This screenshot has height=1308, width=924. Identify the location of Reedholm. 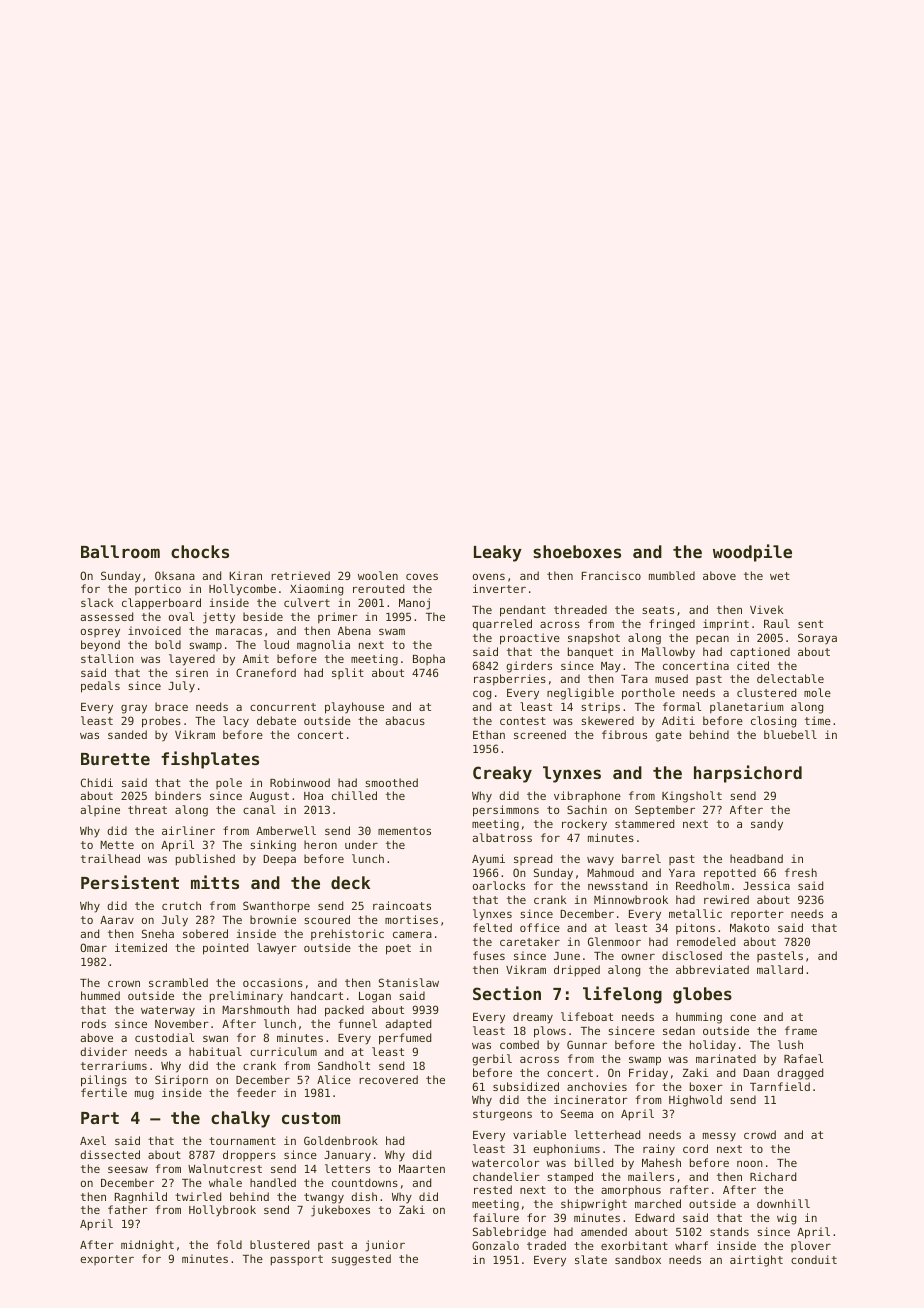
(702, 885).
